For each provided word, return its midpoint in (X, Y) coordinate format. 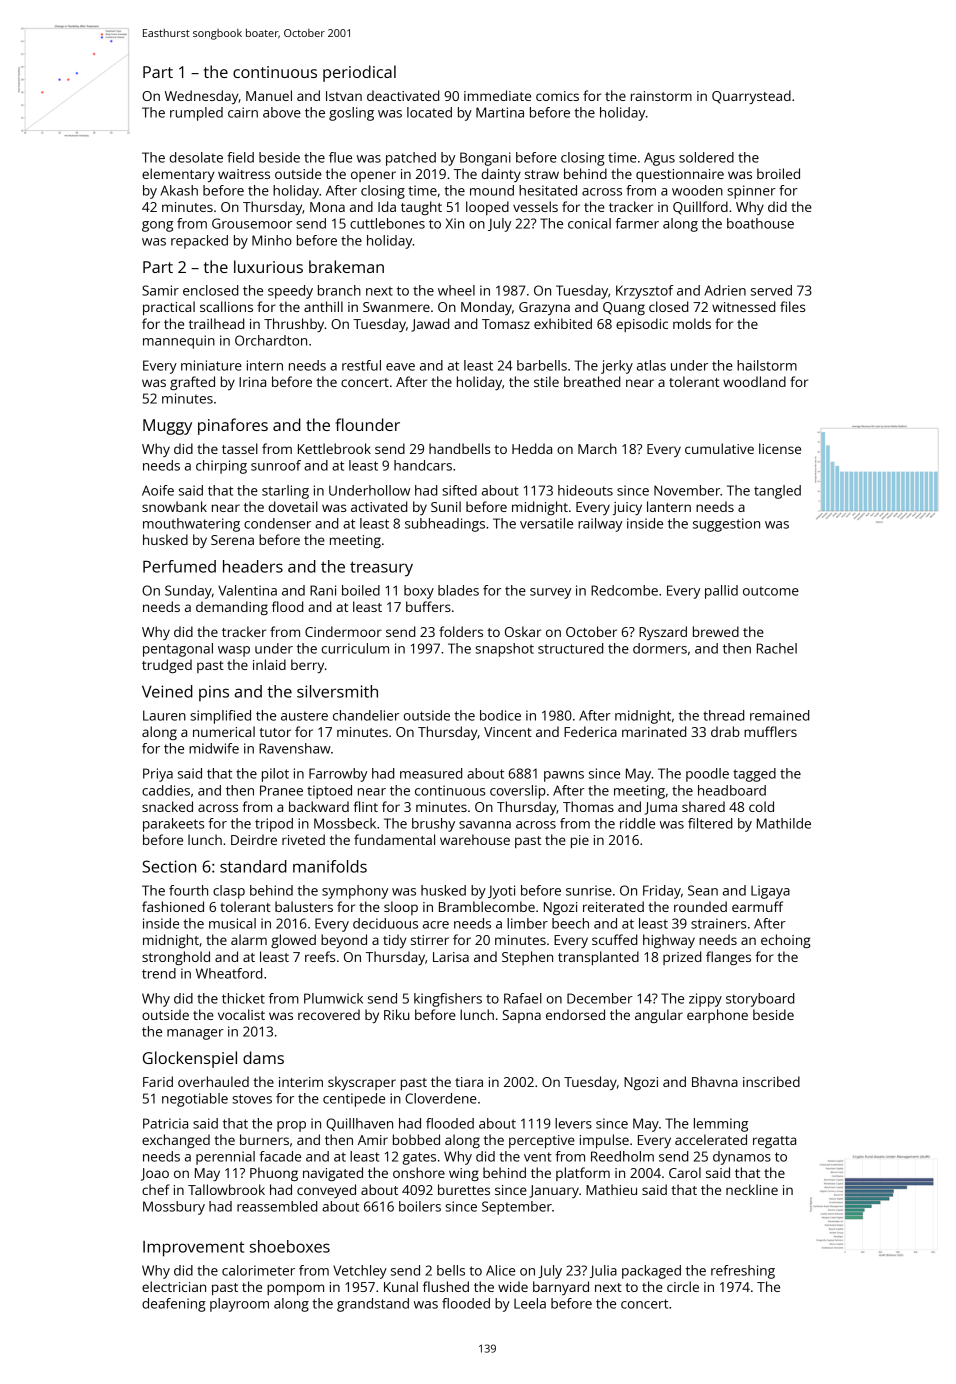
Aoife (158, 490)
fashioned (173, 906)
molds (692, 323)
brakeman (346, 266)
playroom (239, 1305)
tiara (469, 1082)
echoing (785, 941)
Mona (327, 207)
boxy (419, 592)
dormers (660, 648)
